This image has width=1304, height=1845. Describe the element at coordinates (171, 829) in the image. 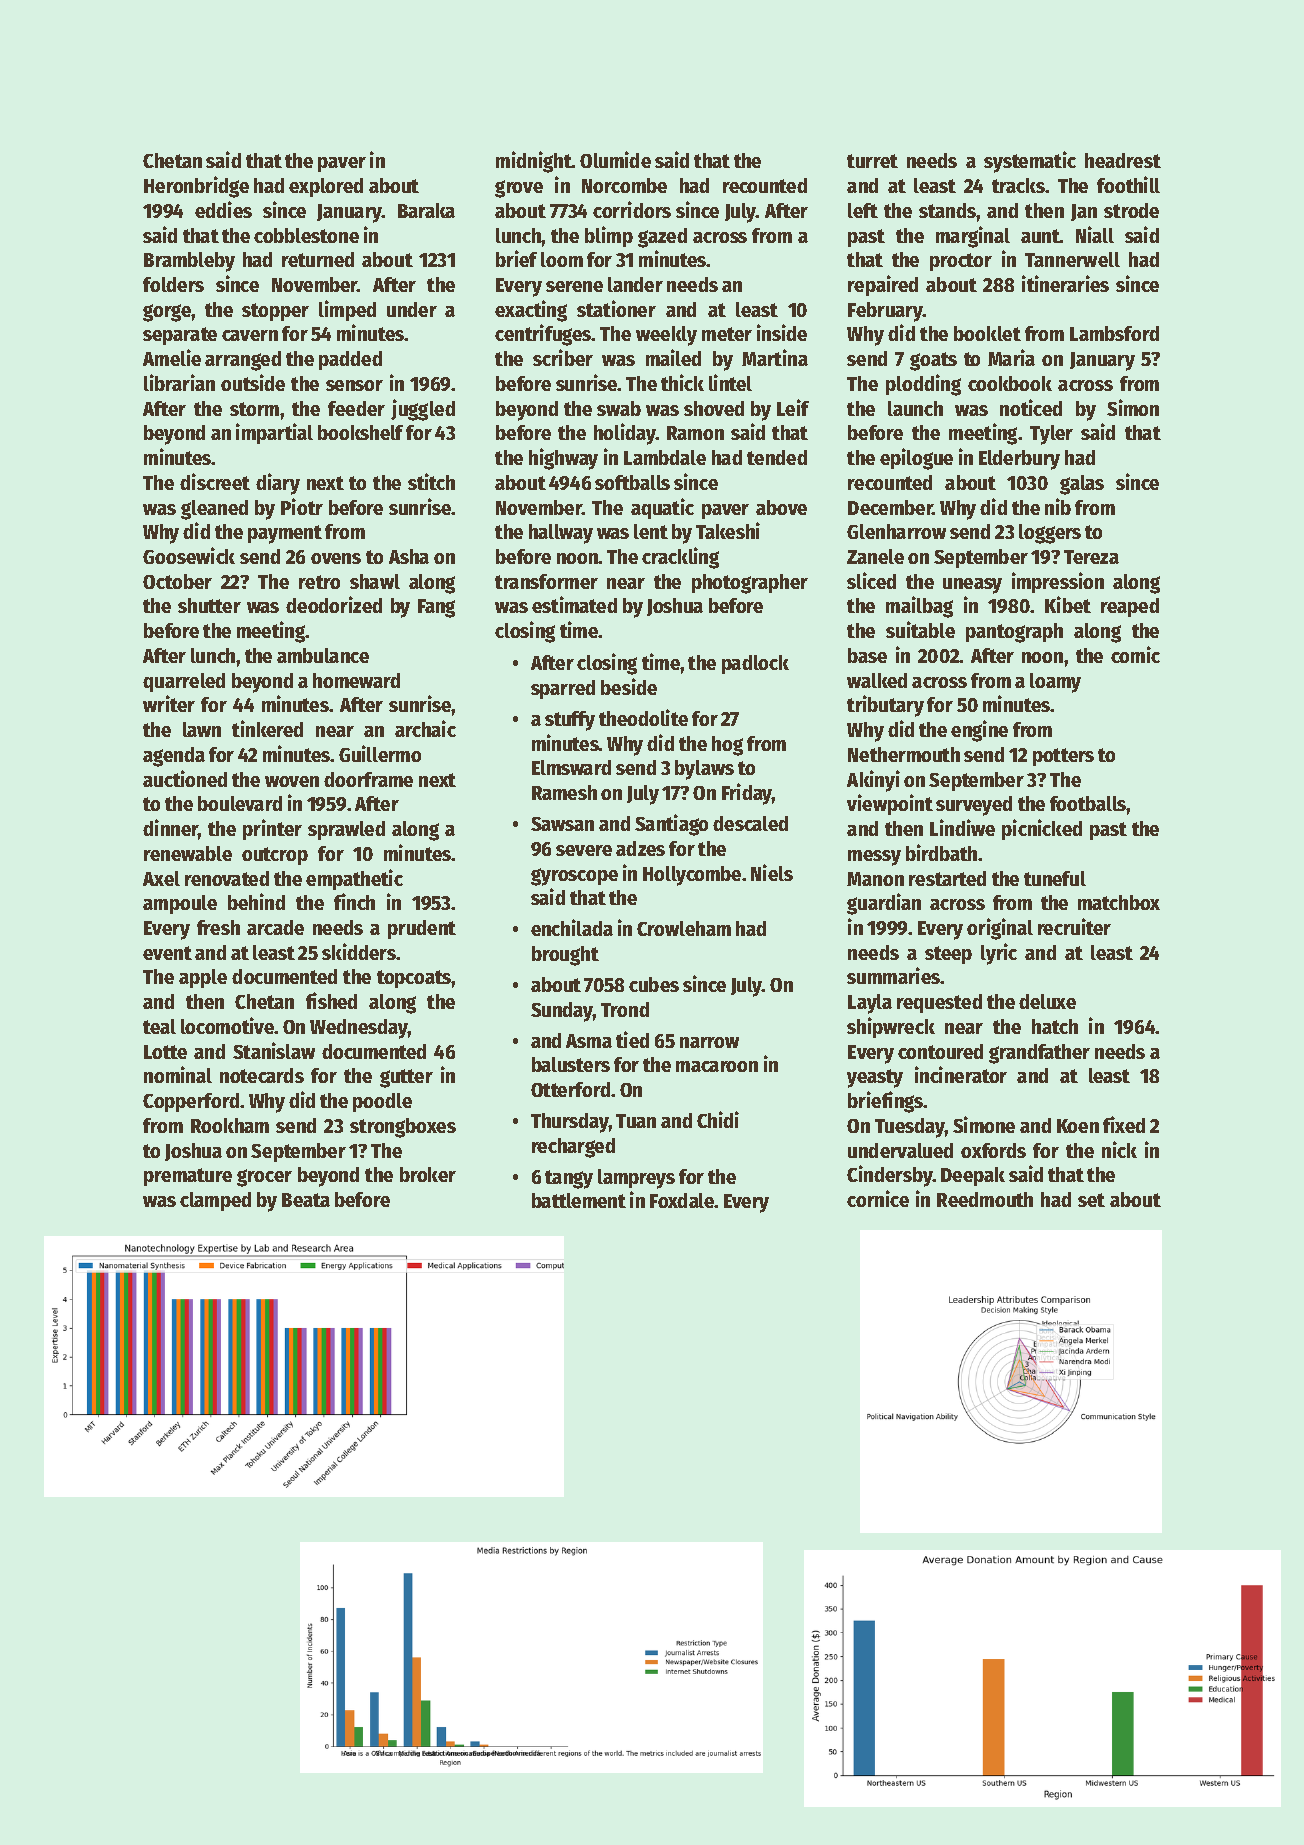

I see `dinner` at that location.
